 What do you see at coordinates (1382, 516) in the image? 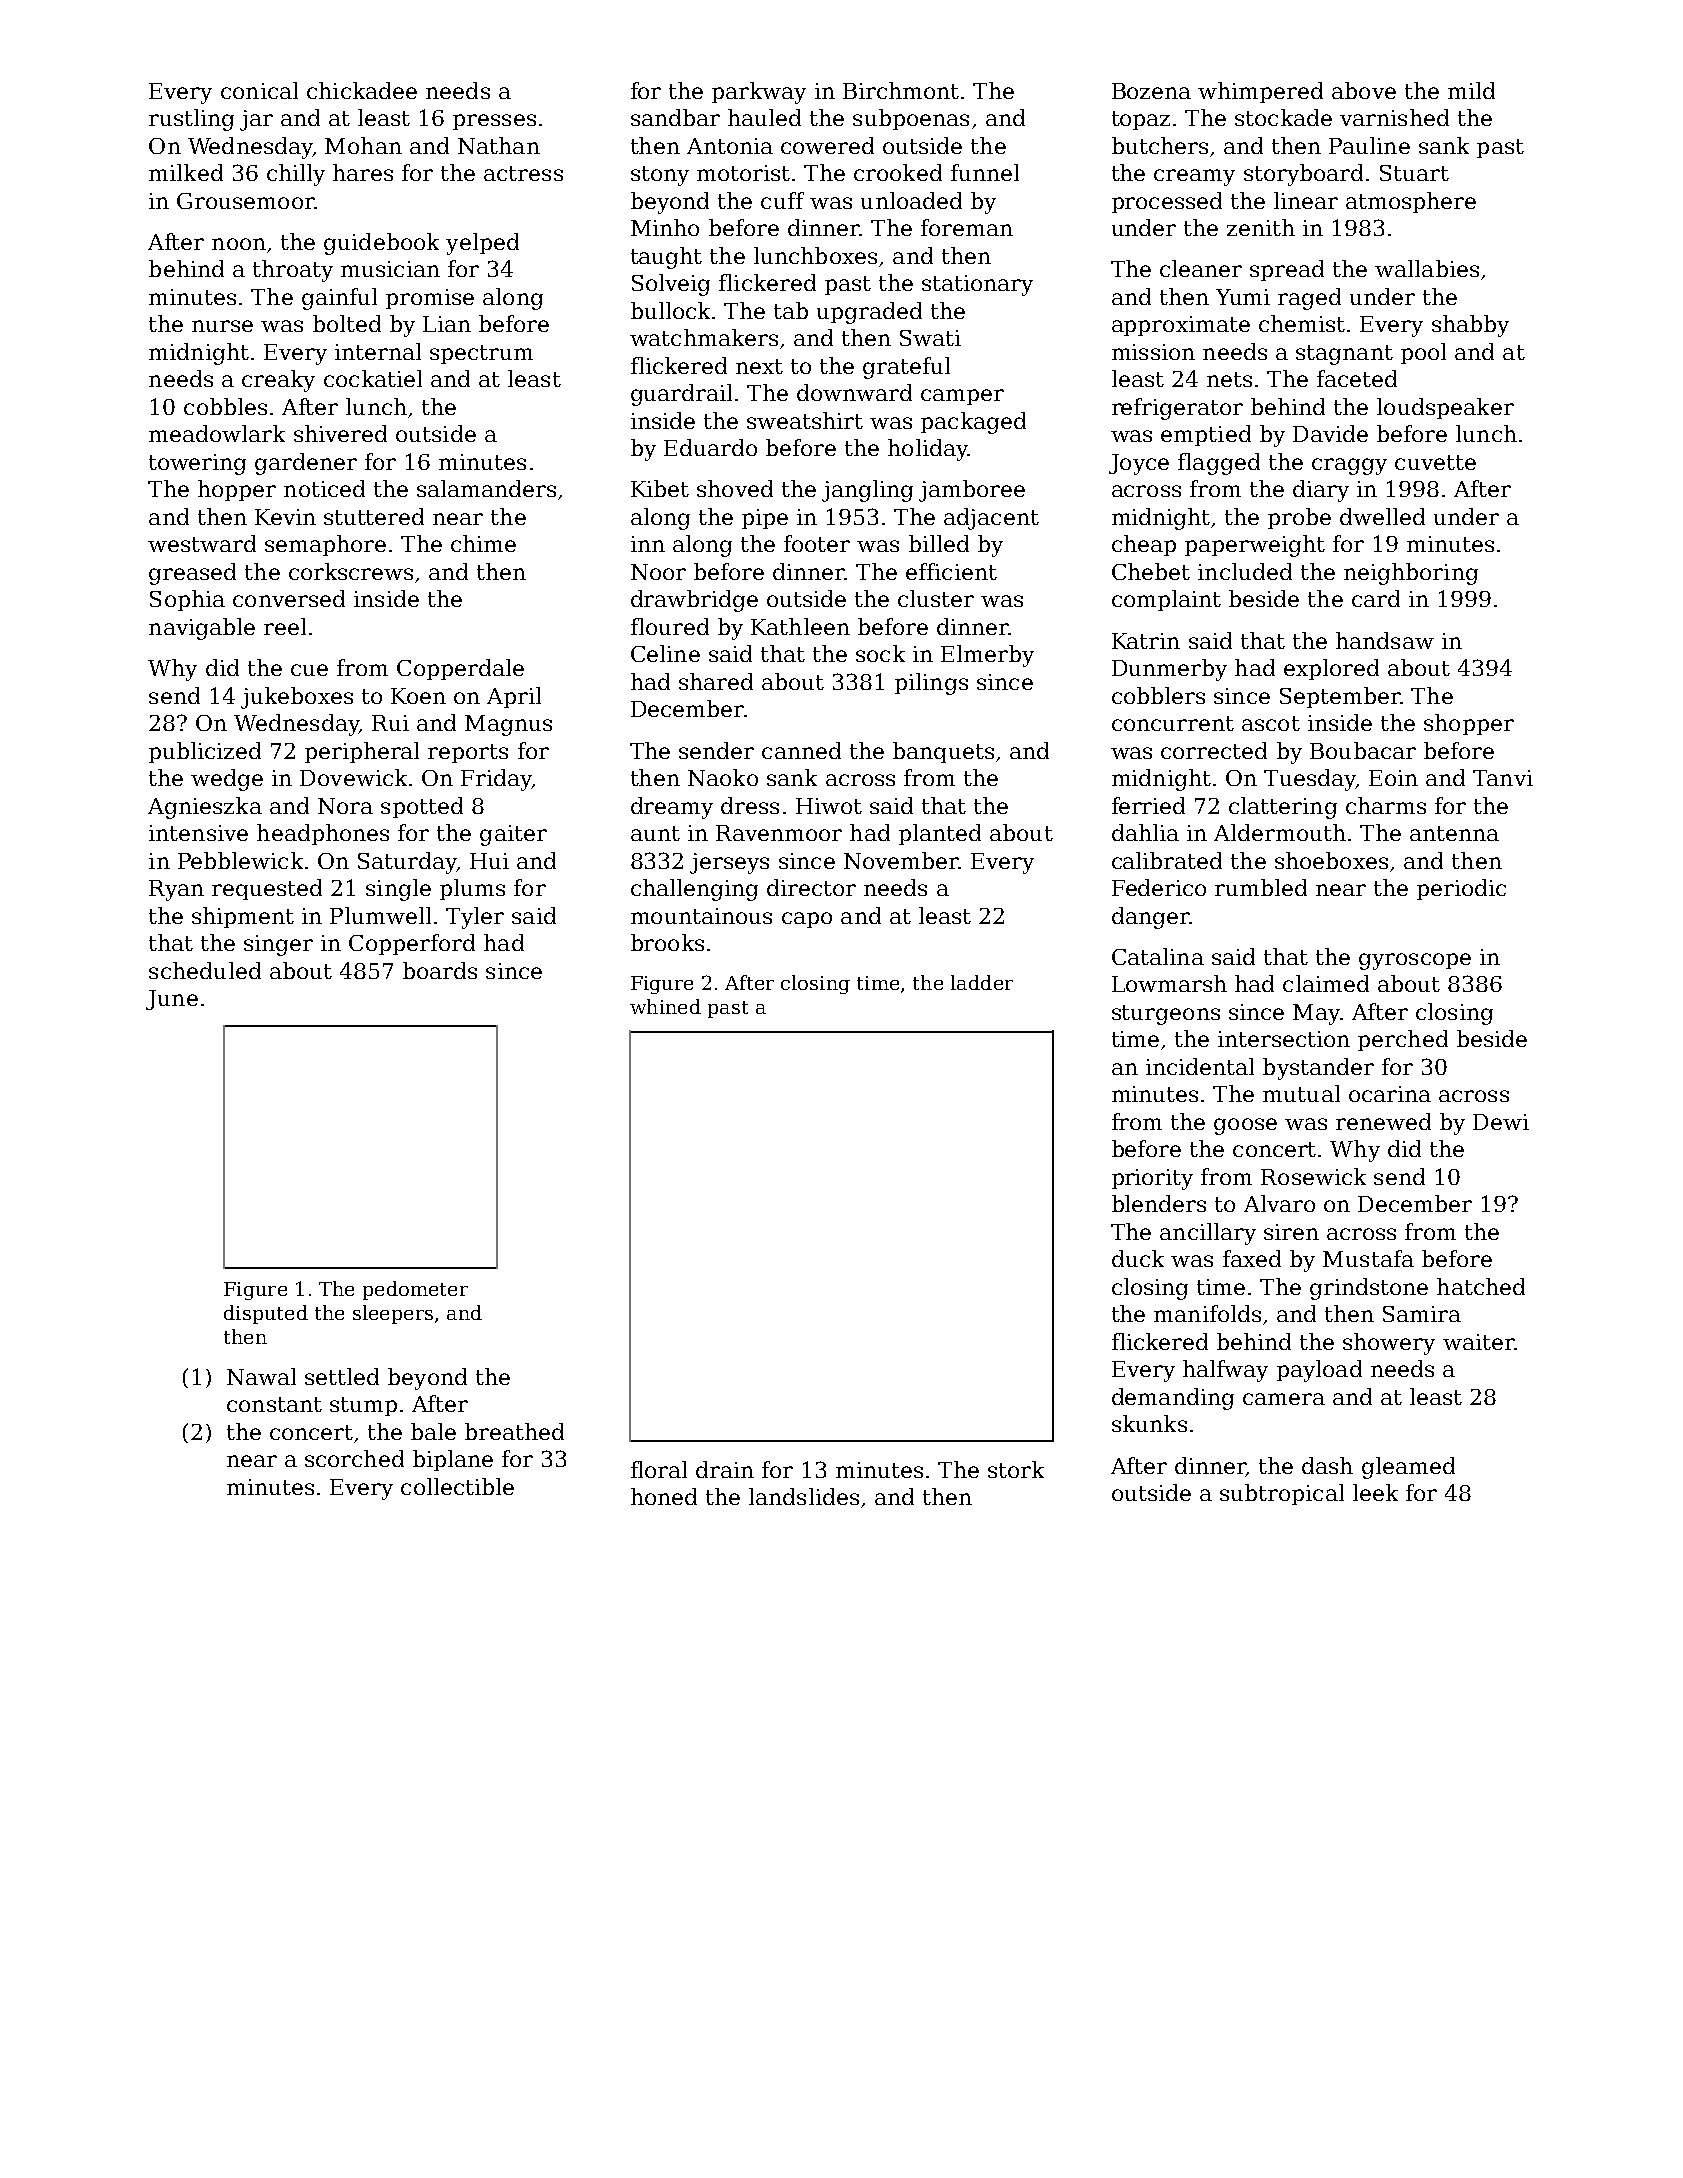
I see `dwelled` at bounding box center [1382, 516].
